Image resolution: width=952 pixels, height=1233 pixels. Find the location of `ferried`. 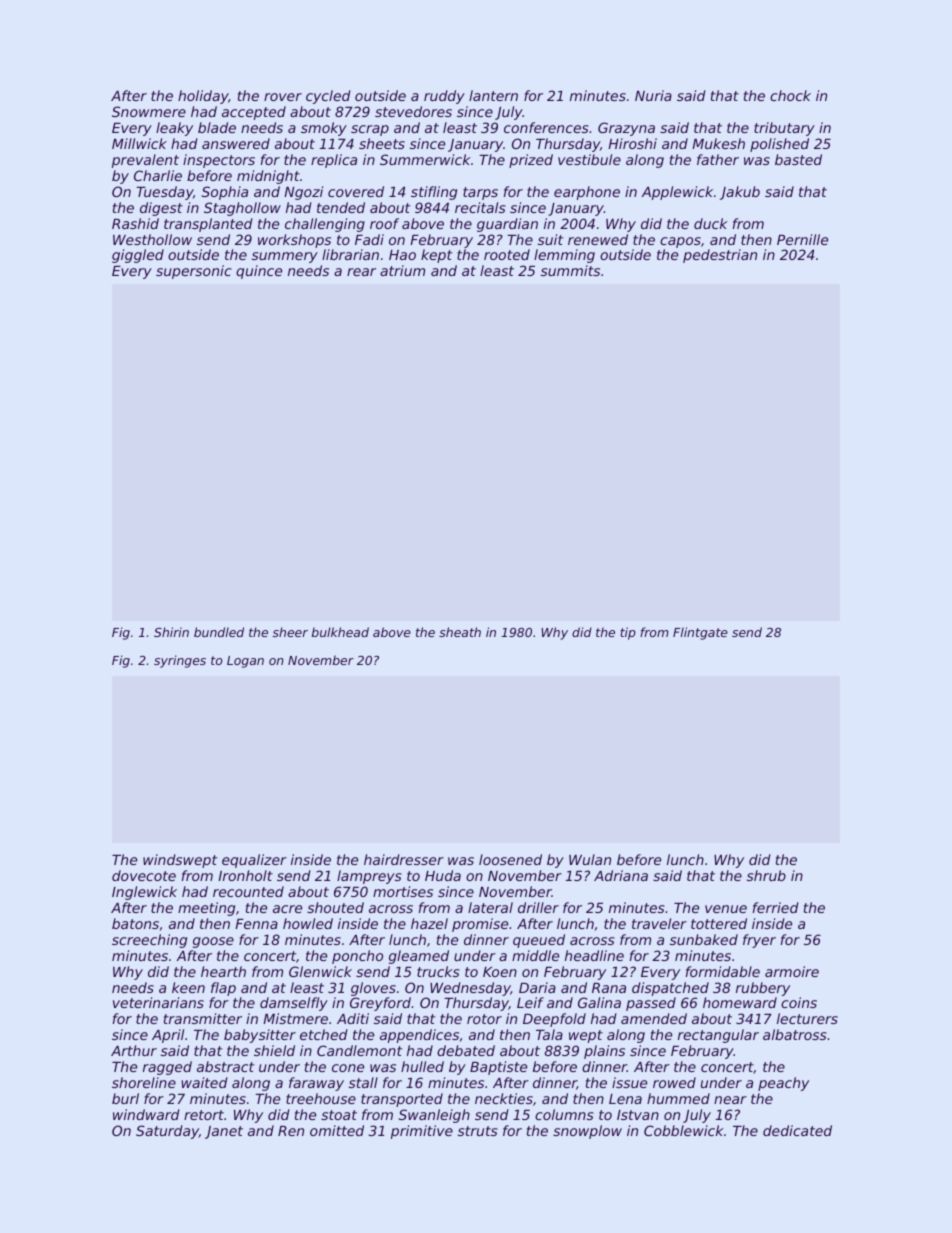

ferried is located at coordinates (776, 907).
